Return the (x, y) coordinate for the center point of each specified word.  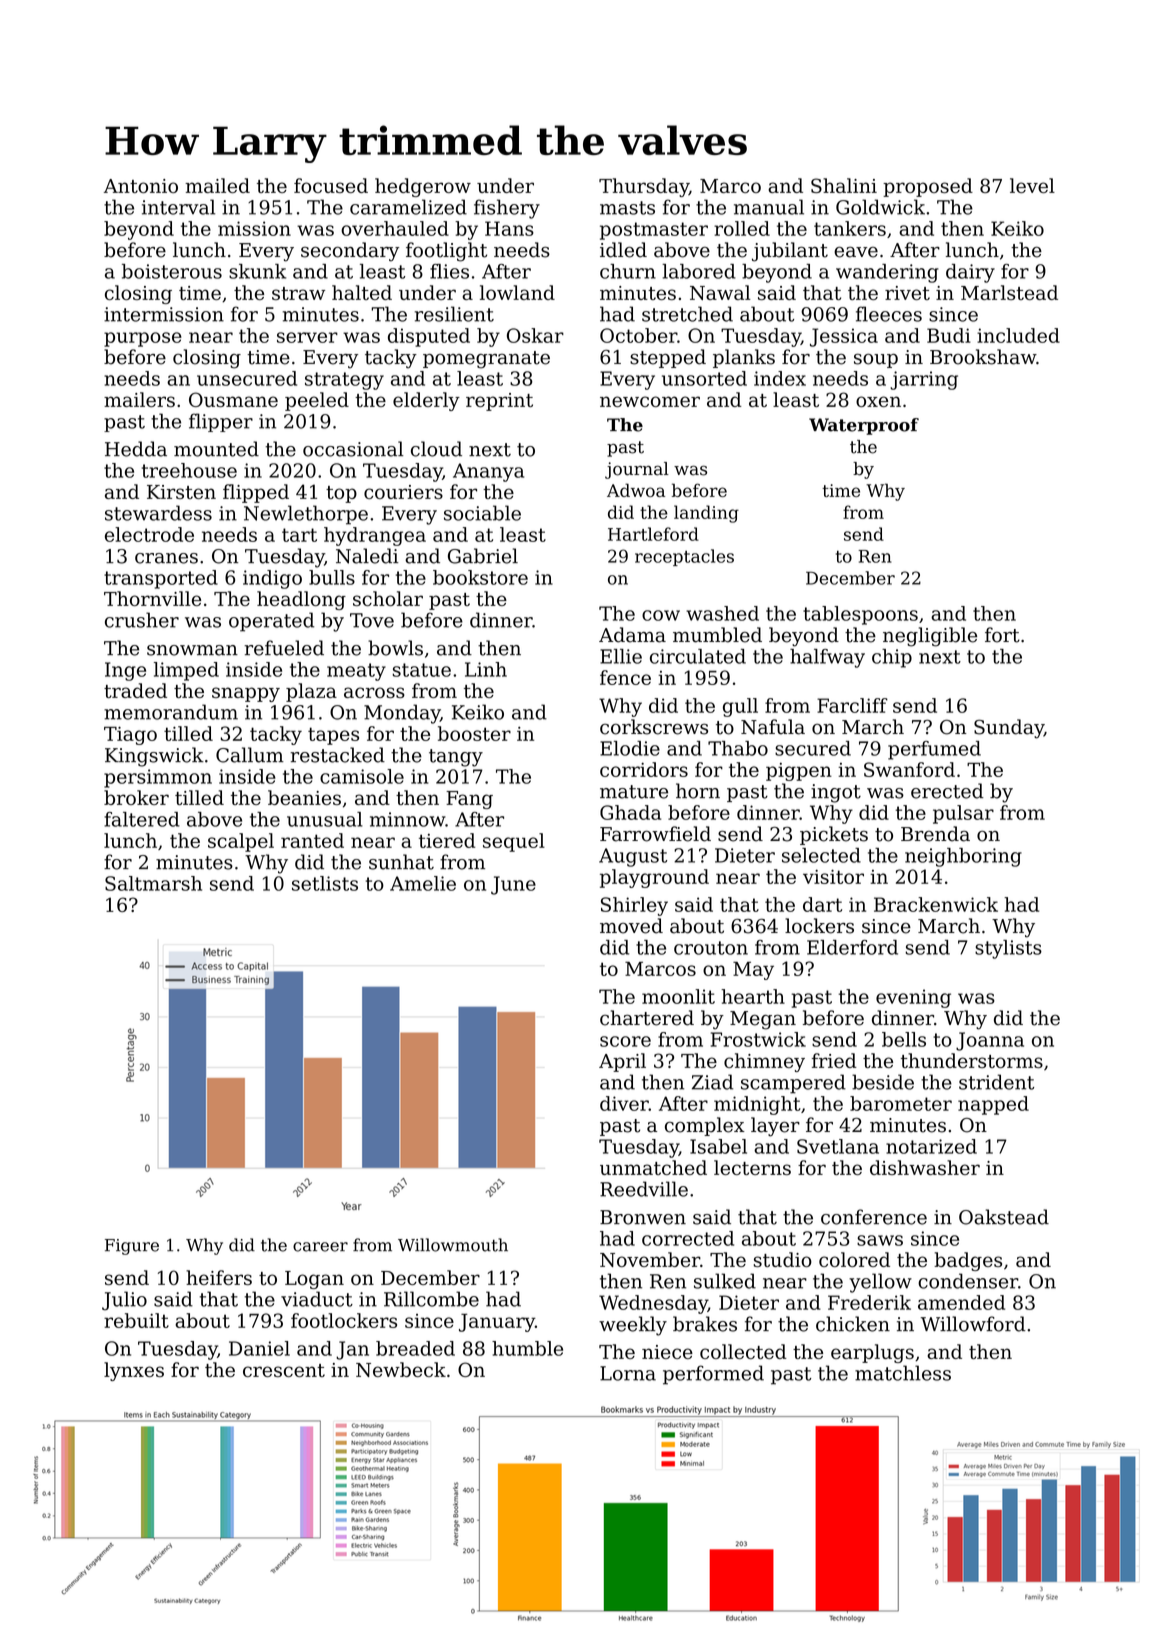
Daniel (259, 1348)
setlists (325, 883)
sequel (514, 842)
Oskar (535, 335)
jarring (924, 380)
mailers (139, 399)
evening (913, 998)
